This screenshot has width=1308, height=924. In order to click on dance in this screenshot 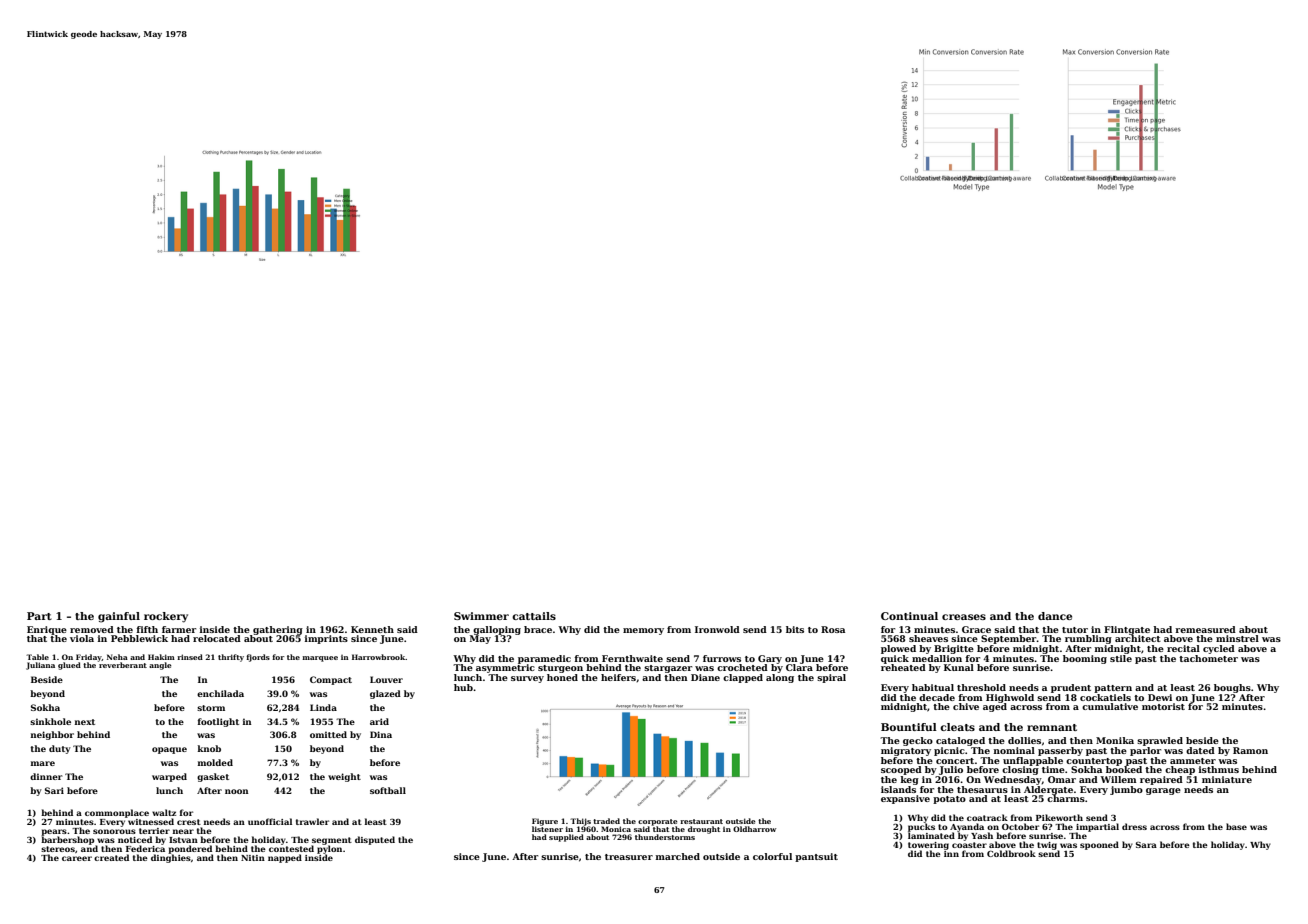, I will do `click(1055, 616)`.
